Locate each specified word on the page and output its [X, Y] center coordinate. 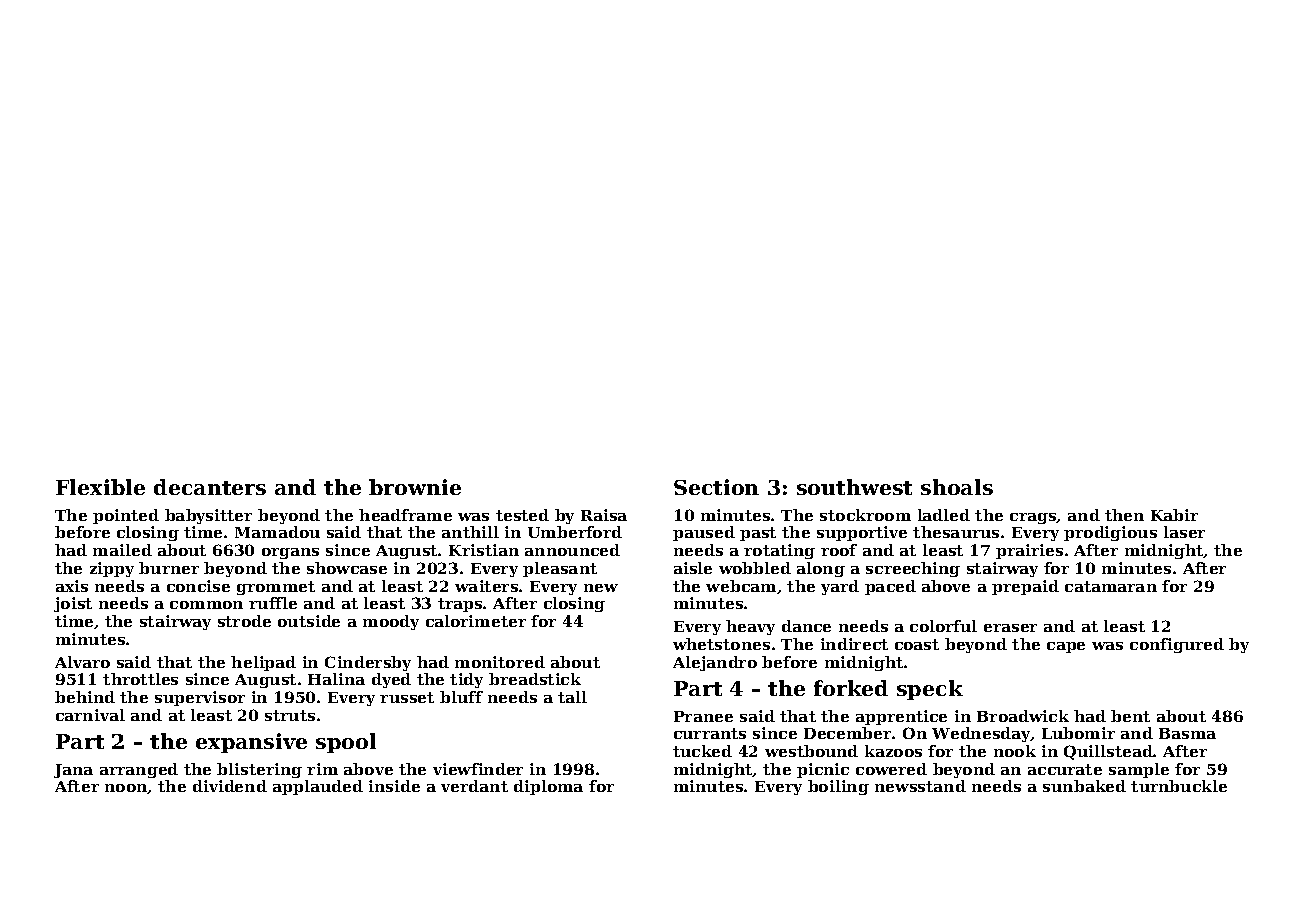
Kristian [484, 550]
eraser [1010, 628]
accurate [1065, 769]
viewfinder [478, 769]
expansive [251, 743]
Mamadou [277, 532]
